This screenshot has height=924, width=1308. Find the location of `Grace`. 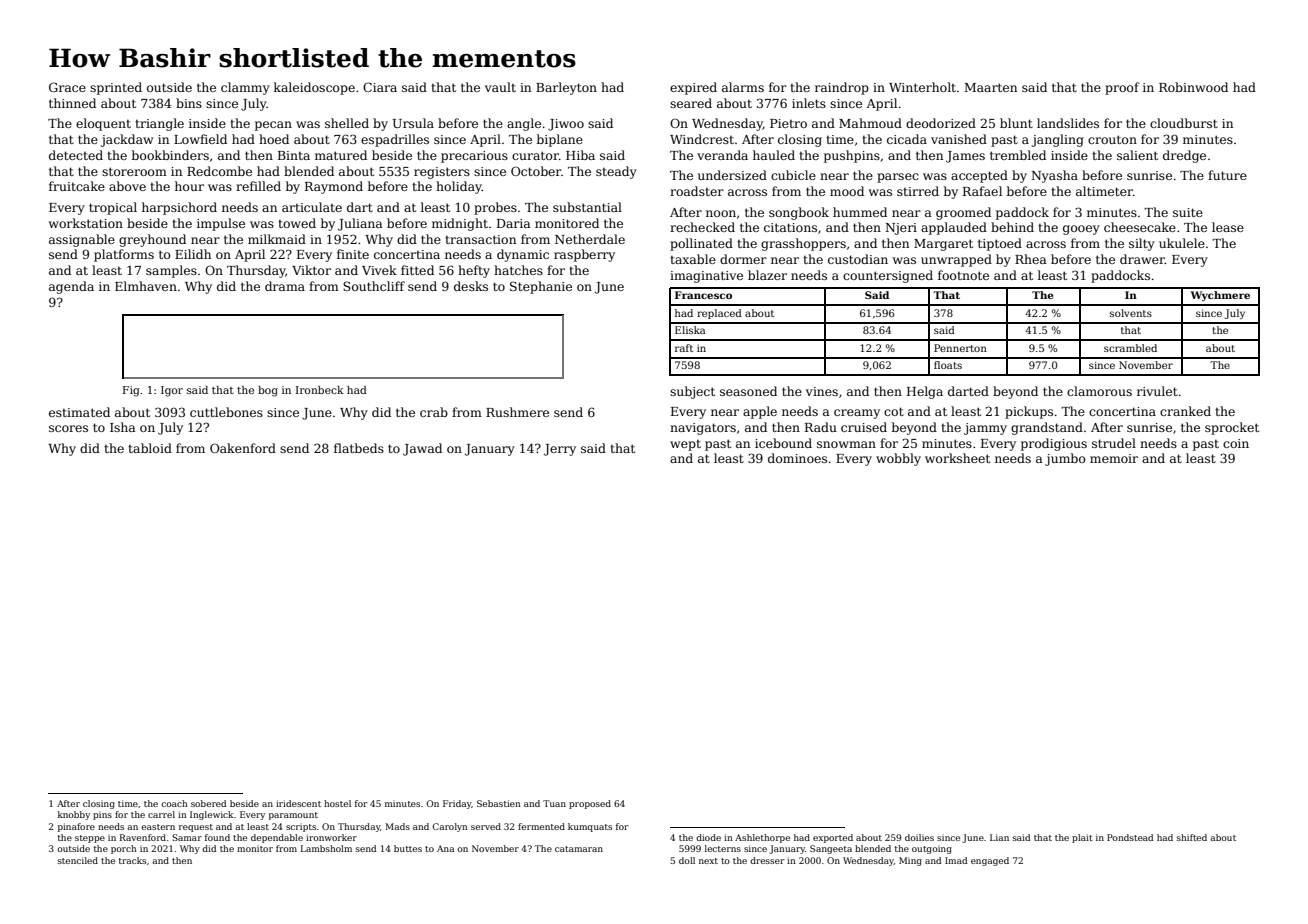

Grace is located at coordinates (67, 87).
